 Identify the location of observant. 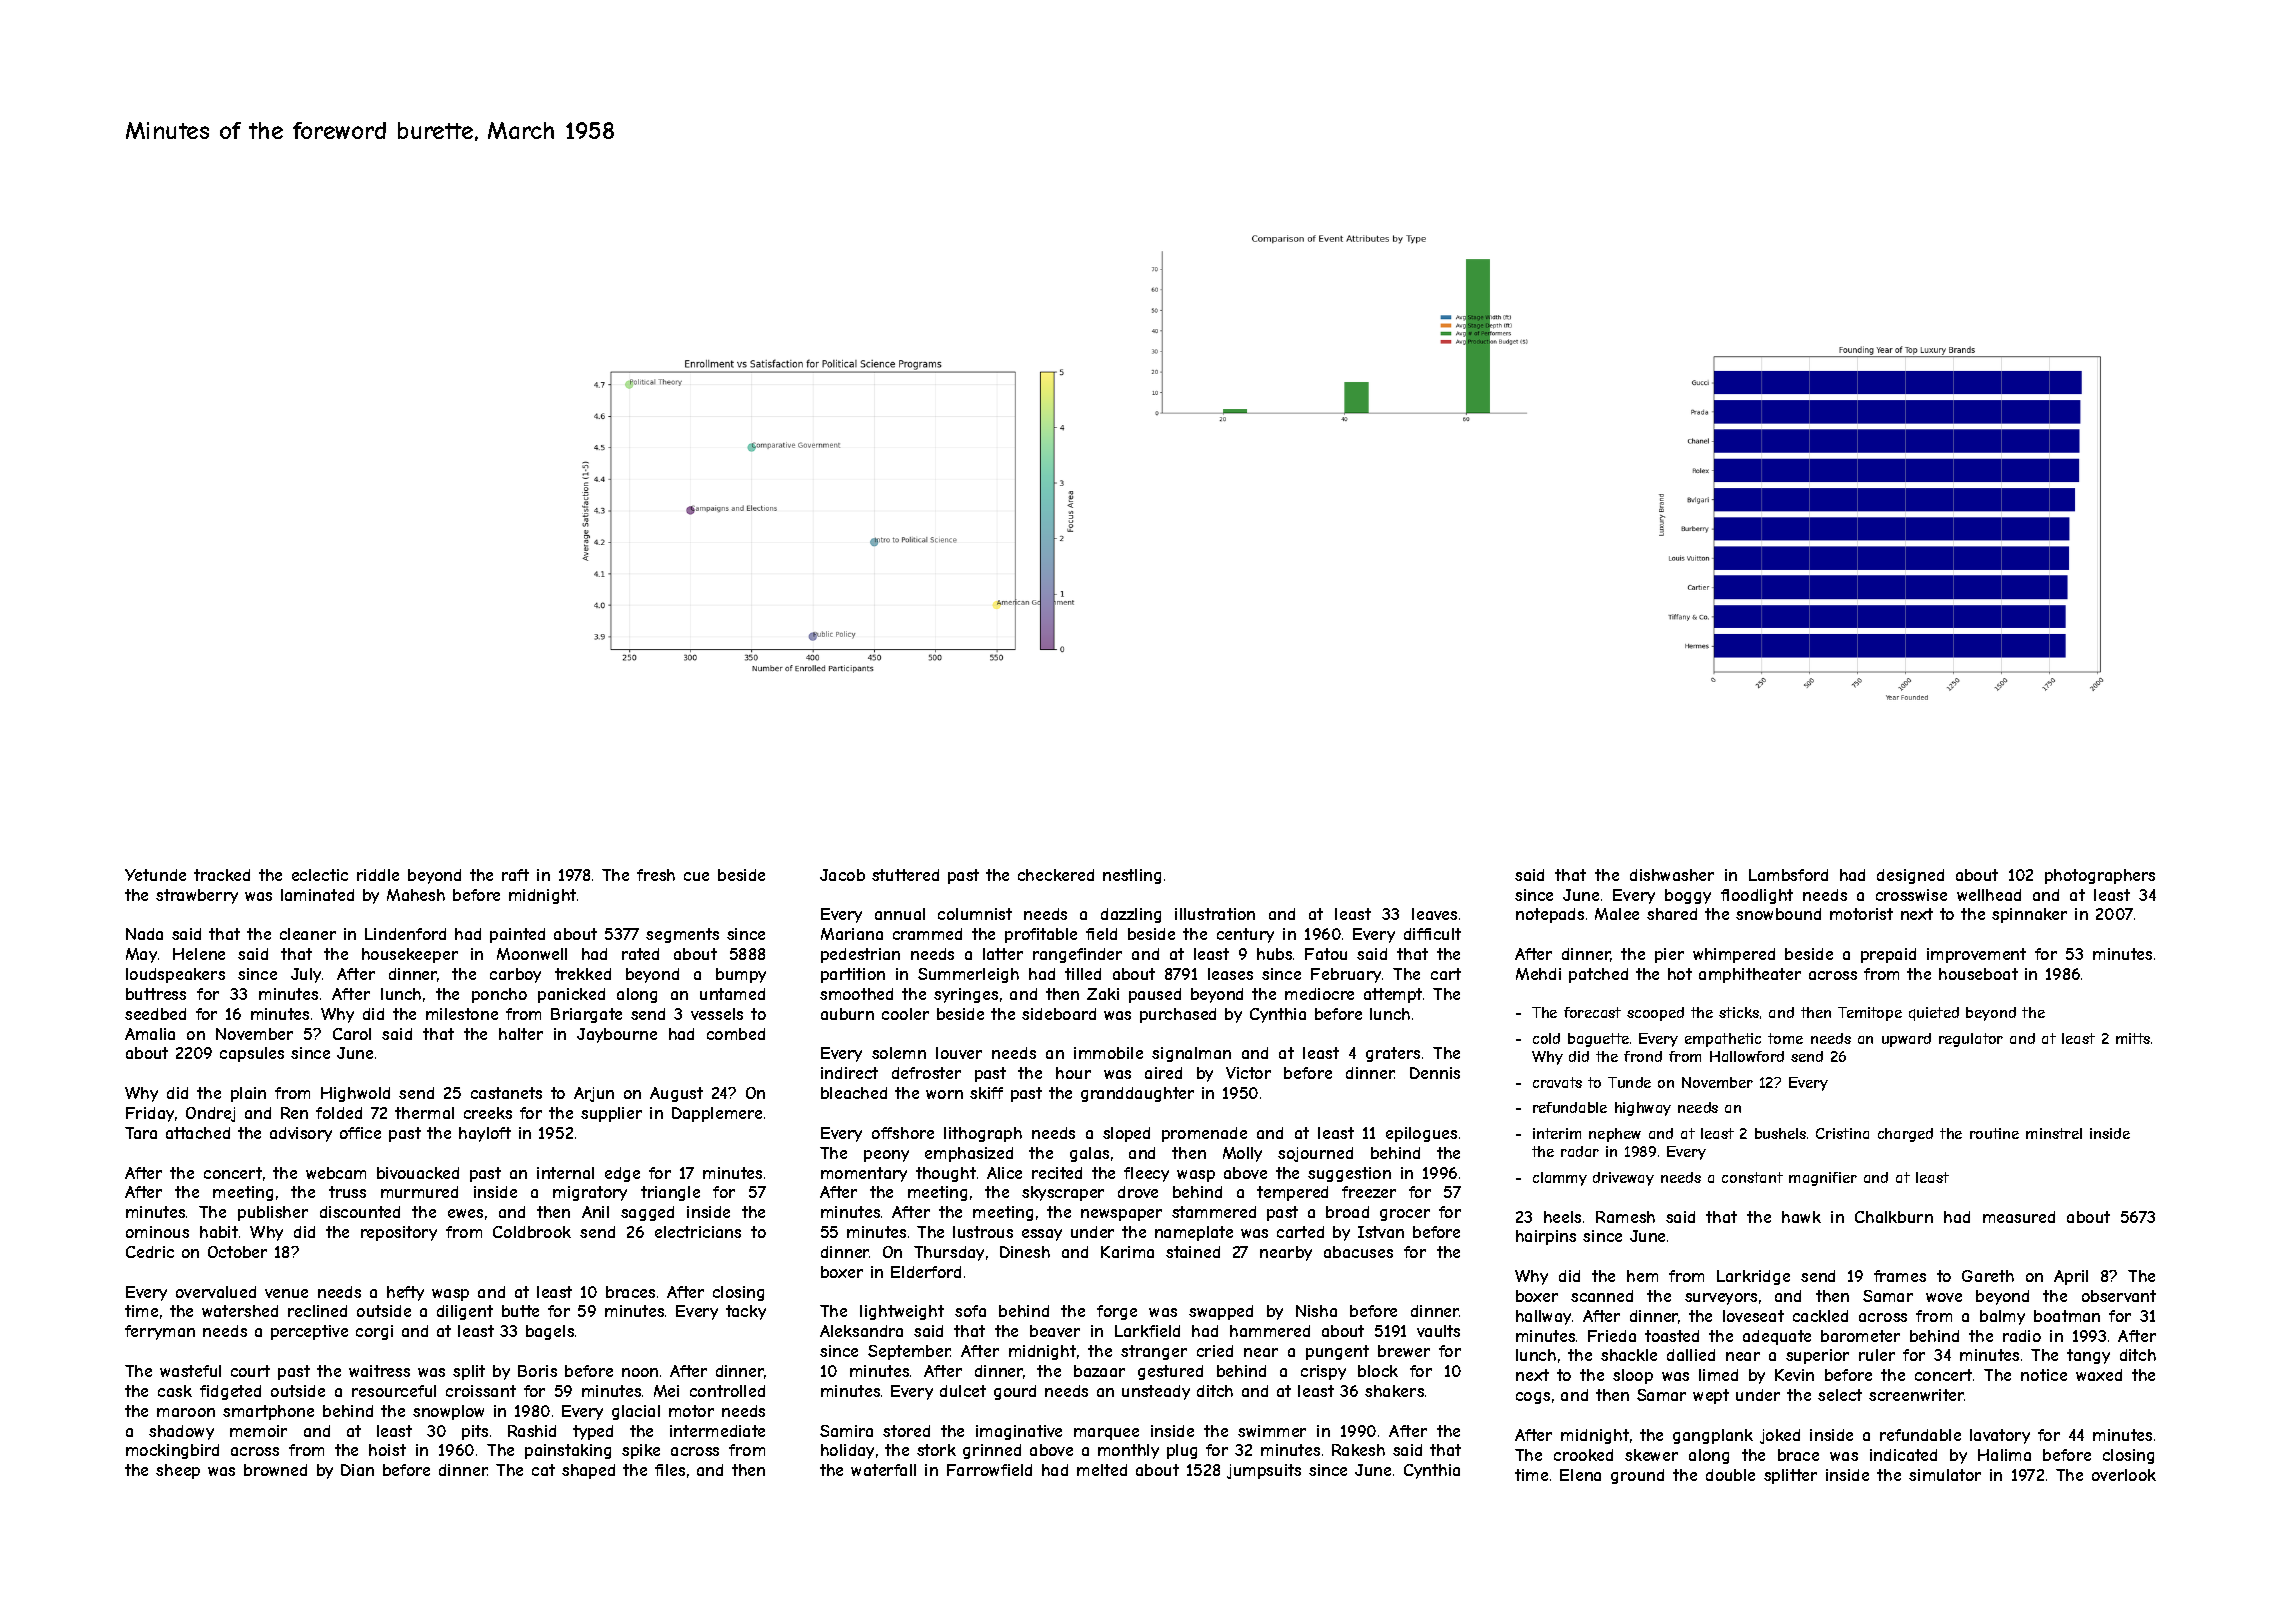
(2119, 1296).
